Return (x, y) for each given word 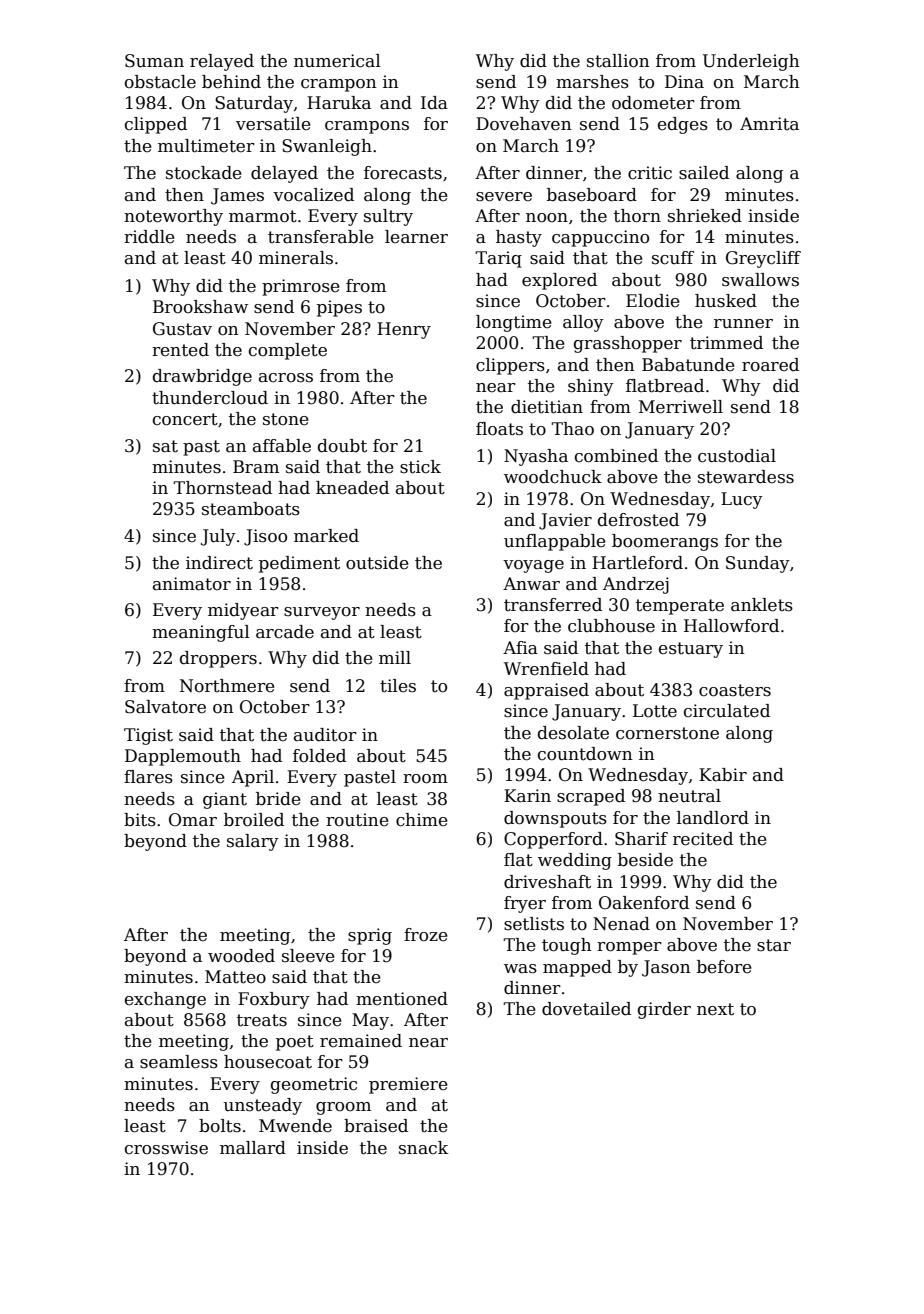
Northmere (227, 686)
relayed (222, 62)
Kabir (723, 775)
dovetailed (586, 1009)
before (724, 967)
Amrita (769, 124)
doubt (342, 446)
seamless (179, 1062)
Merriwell (681, 407)
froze (426, 935)
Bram (256, 466)
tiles (398, 686)
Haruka (339, 103)
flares (148, 777)
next (715, 1009)
